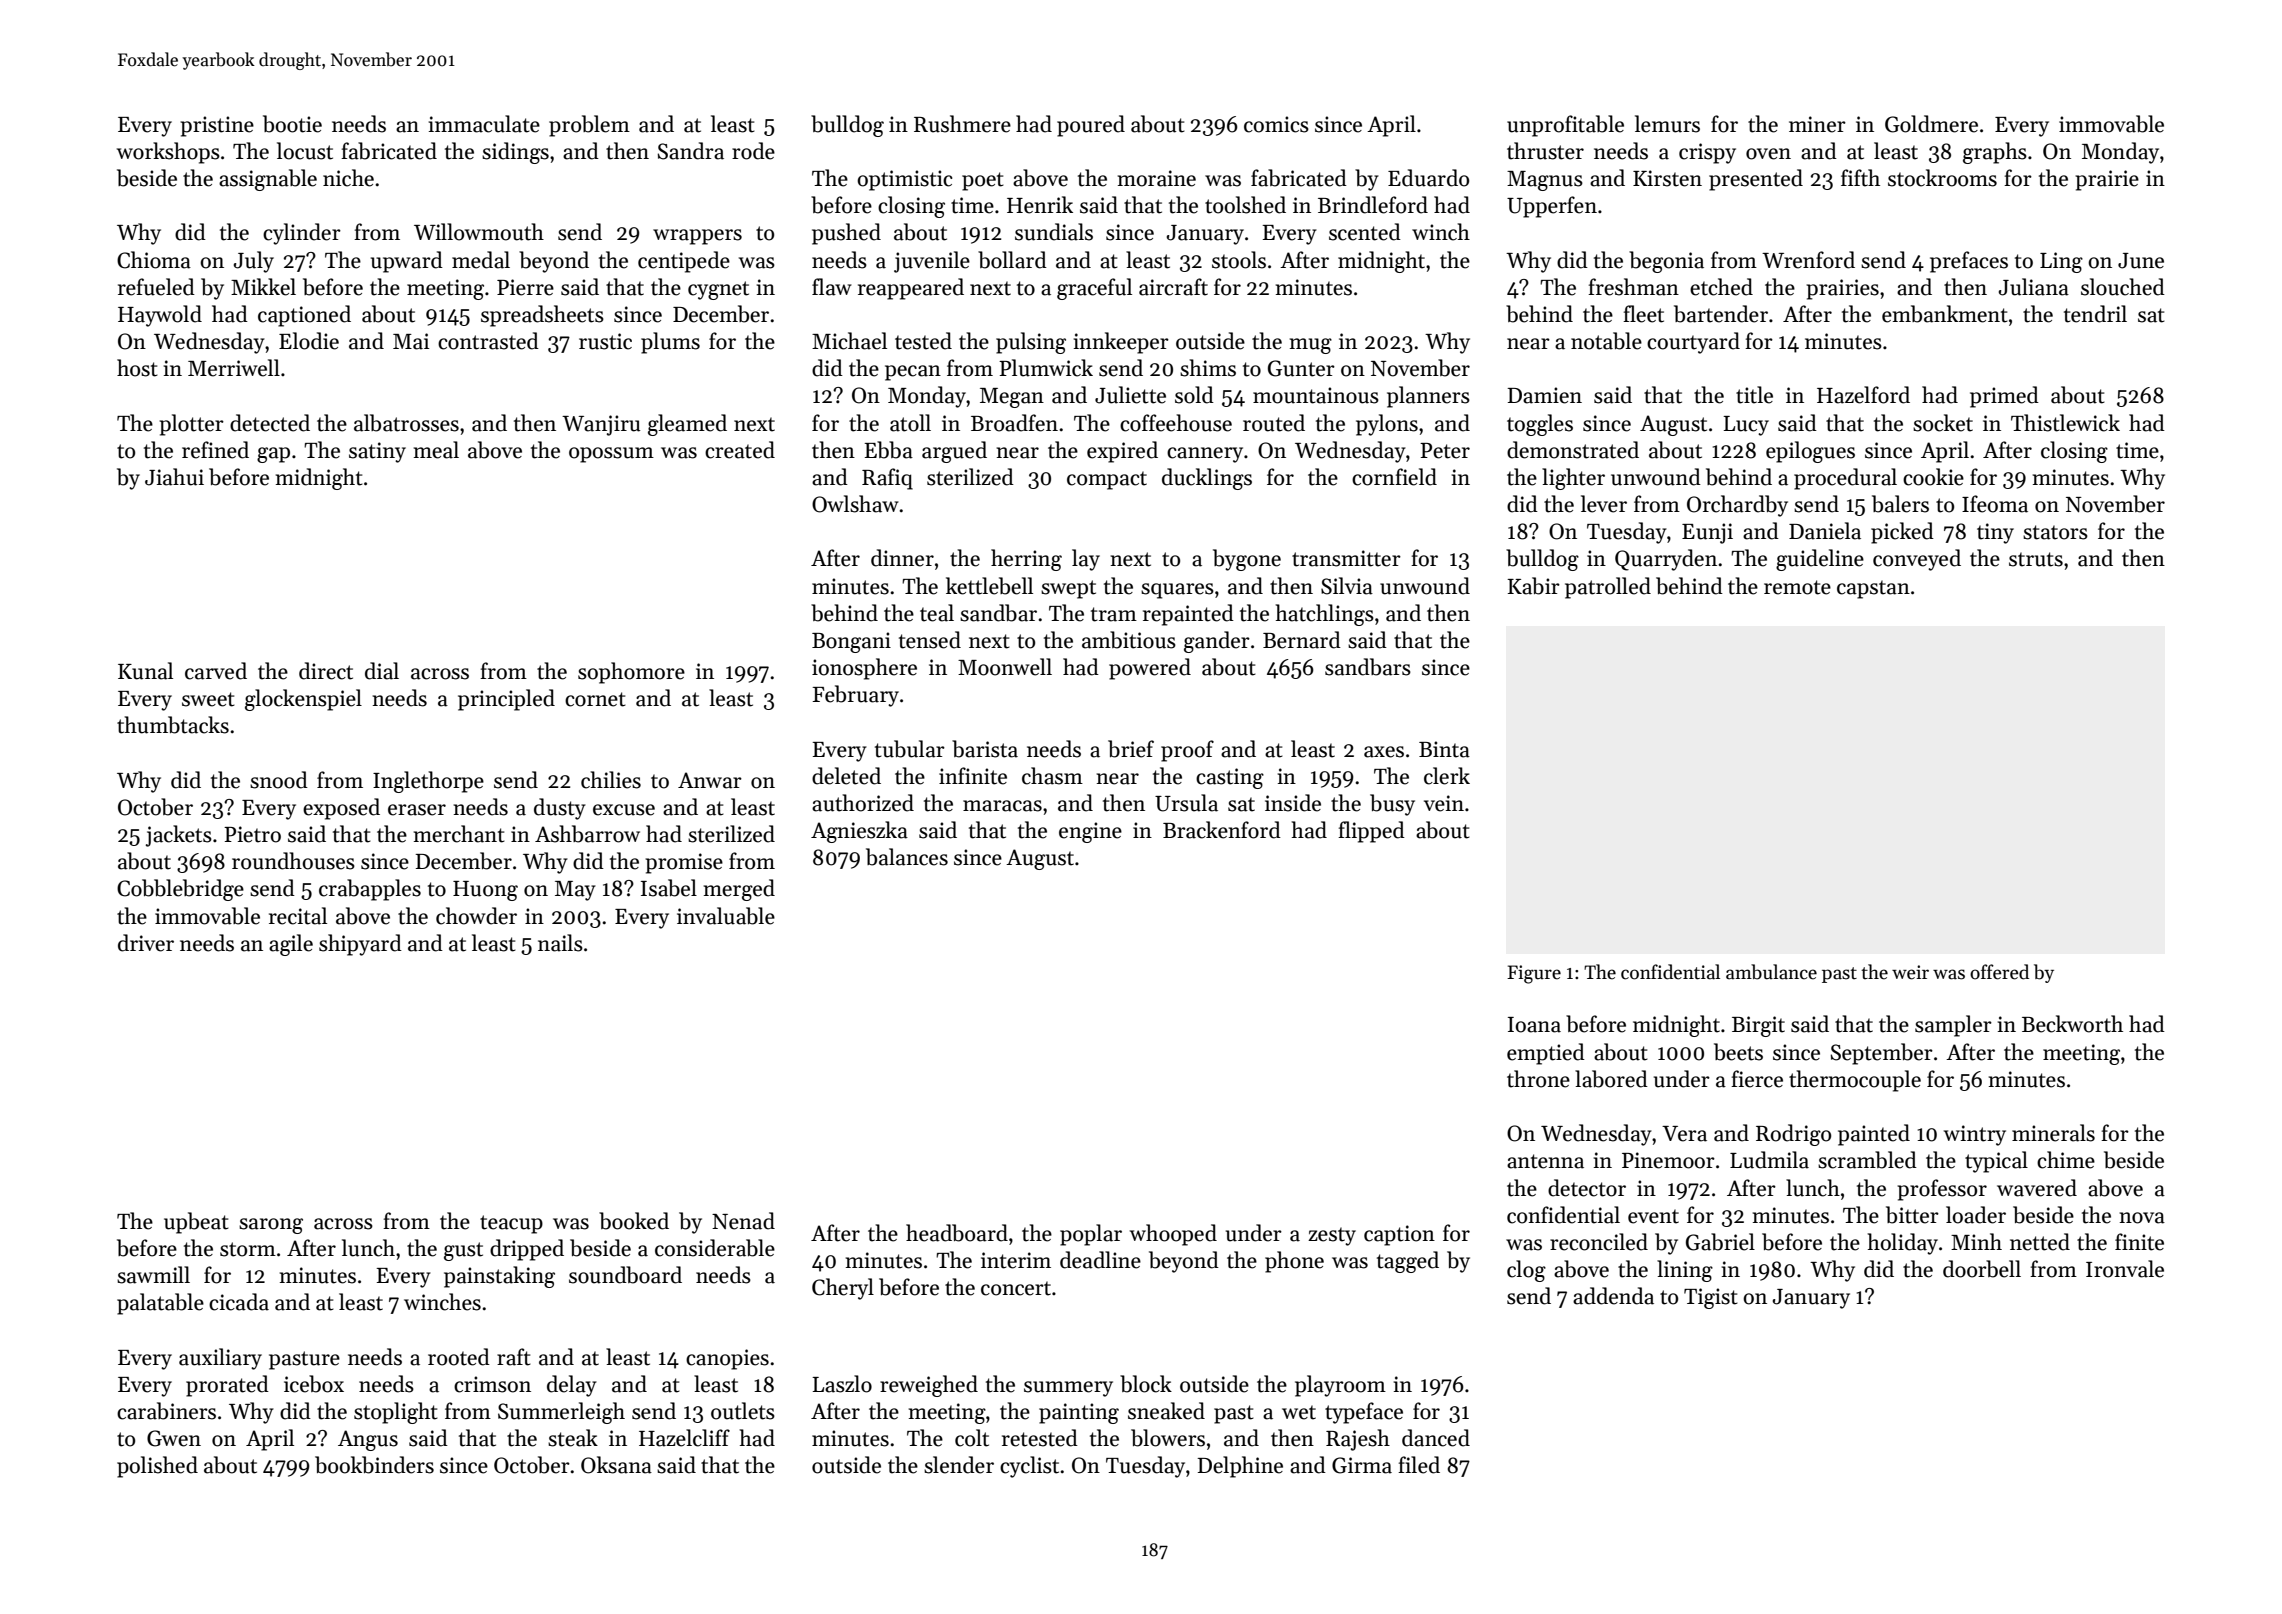 Image resolution: width=2282 pixels, height=1614 pixels. What do you see at coordinates (1173, 1235) in the document?
I see `whooped` at bounding box center [1173, 1235].
